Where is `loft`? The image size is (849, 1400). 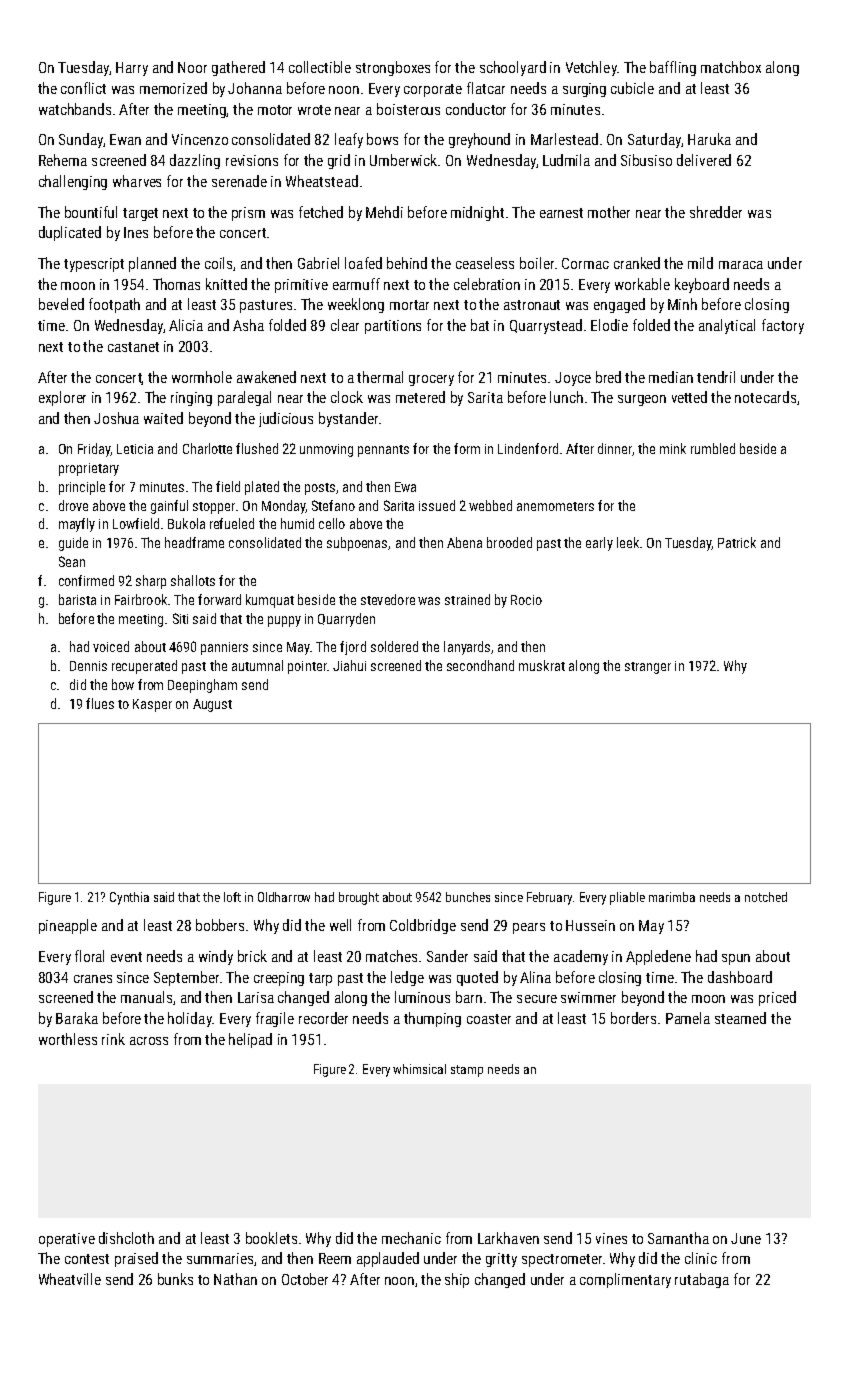 loft is located at coordinates (232, 897).
